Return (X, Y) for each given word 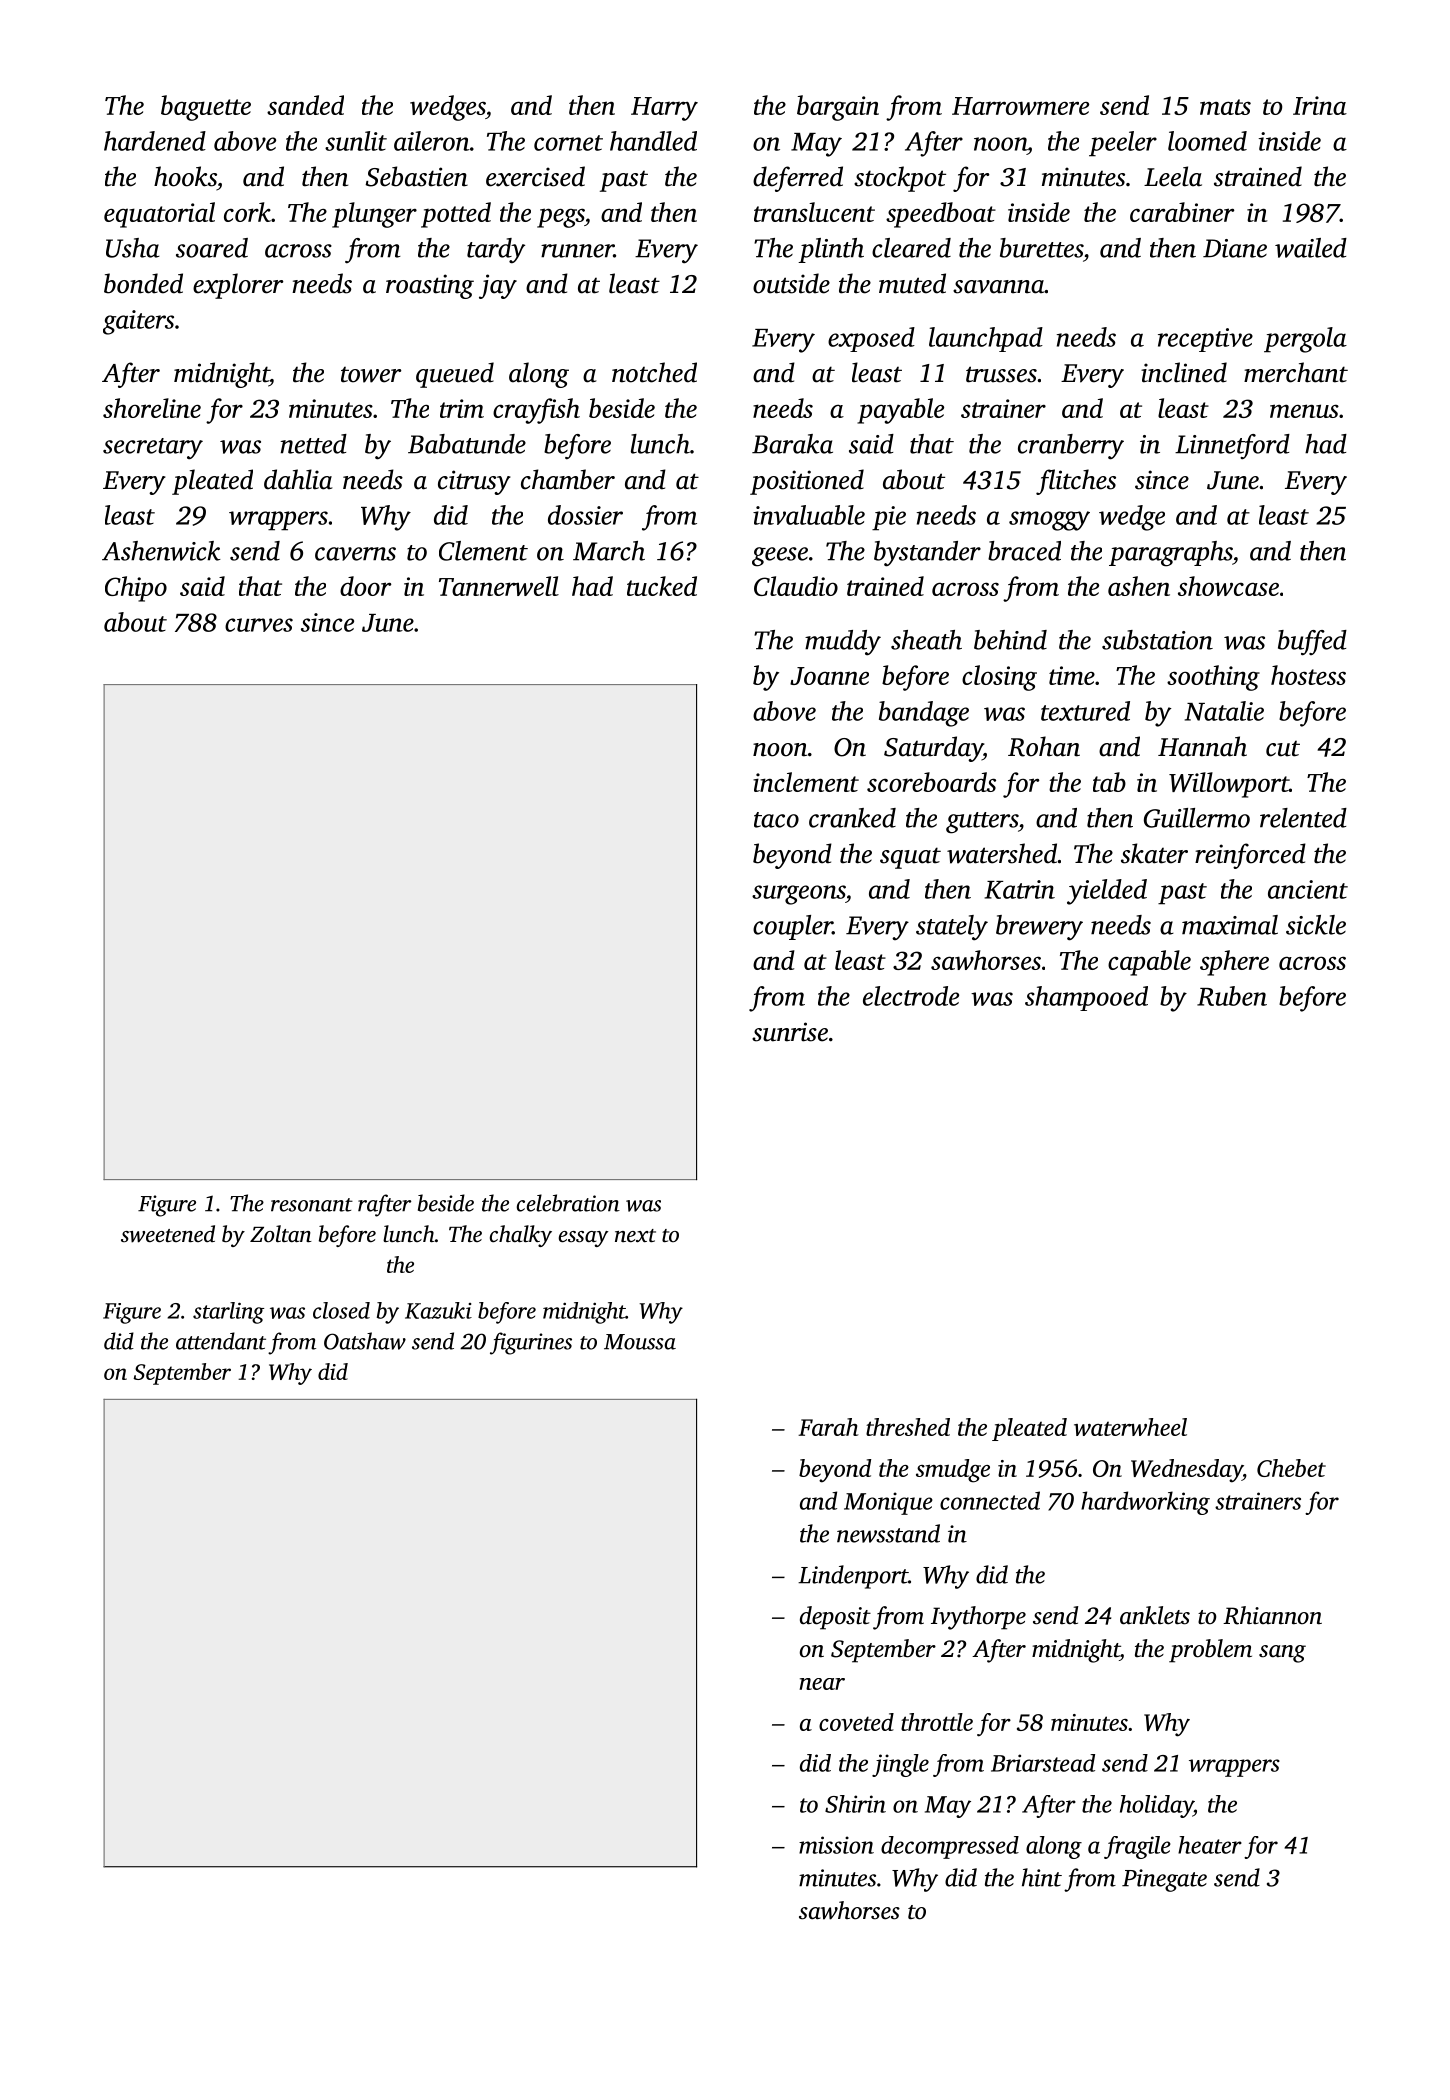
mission (836, 1845)
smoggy (1049, 521)
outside (791, 283)
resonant (312, 1205)
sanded (305, 105)
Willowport (1229, 785)
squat (910, 858)
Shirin (855, 1804)
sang (1282, 1654)
